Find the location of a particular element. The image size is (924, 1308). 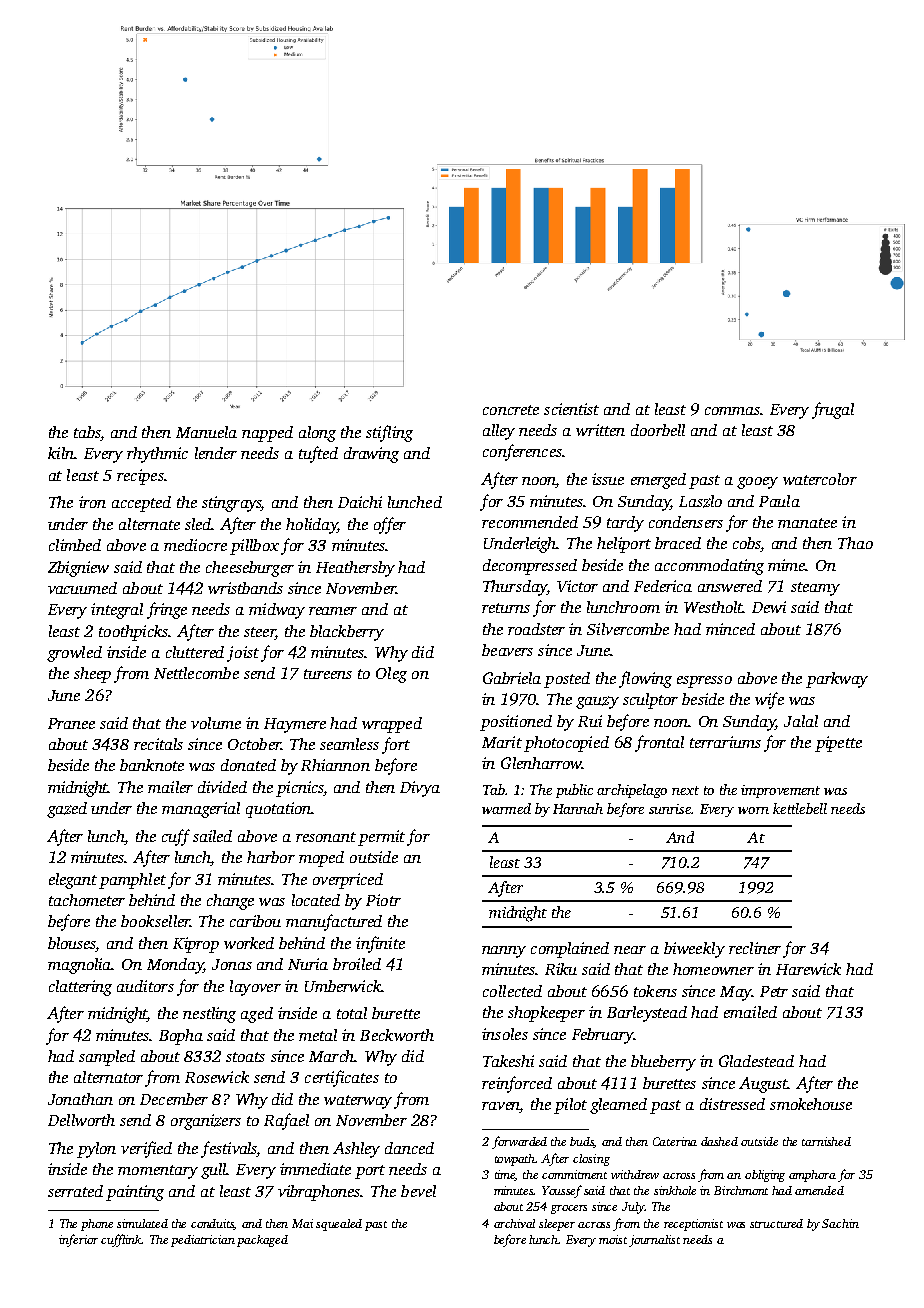

roadster is located at coordinates (536, 629).
